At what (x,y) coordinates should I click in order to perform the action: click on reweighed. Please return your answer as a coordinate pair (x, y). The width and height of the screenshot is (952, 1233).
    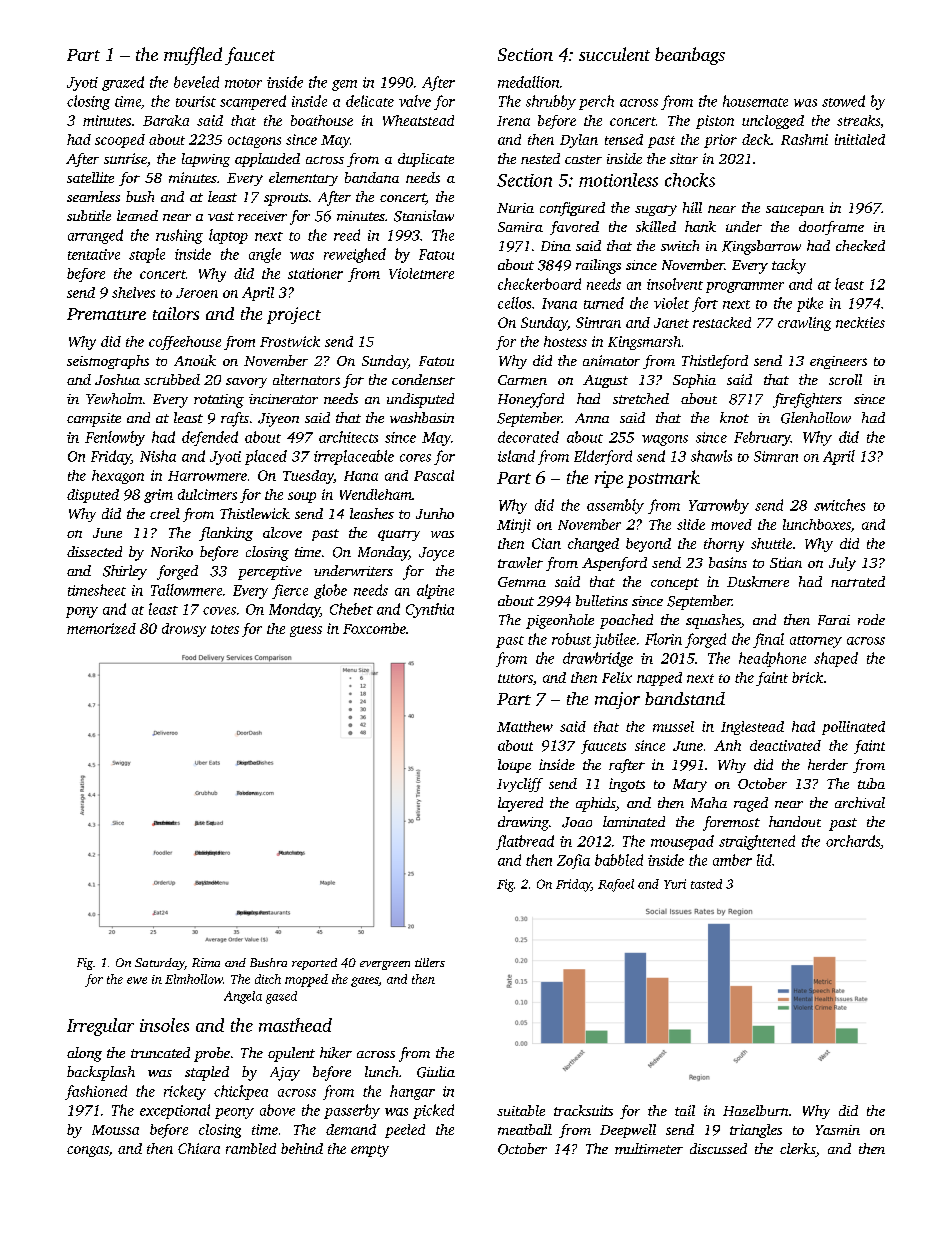
    Looking at the image, I should click on (355, 255).
